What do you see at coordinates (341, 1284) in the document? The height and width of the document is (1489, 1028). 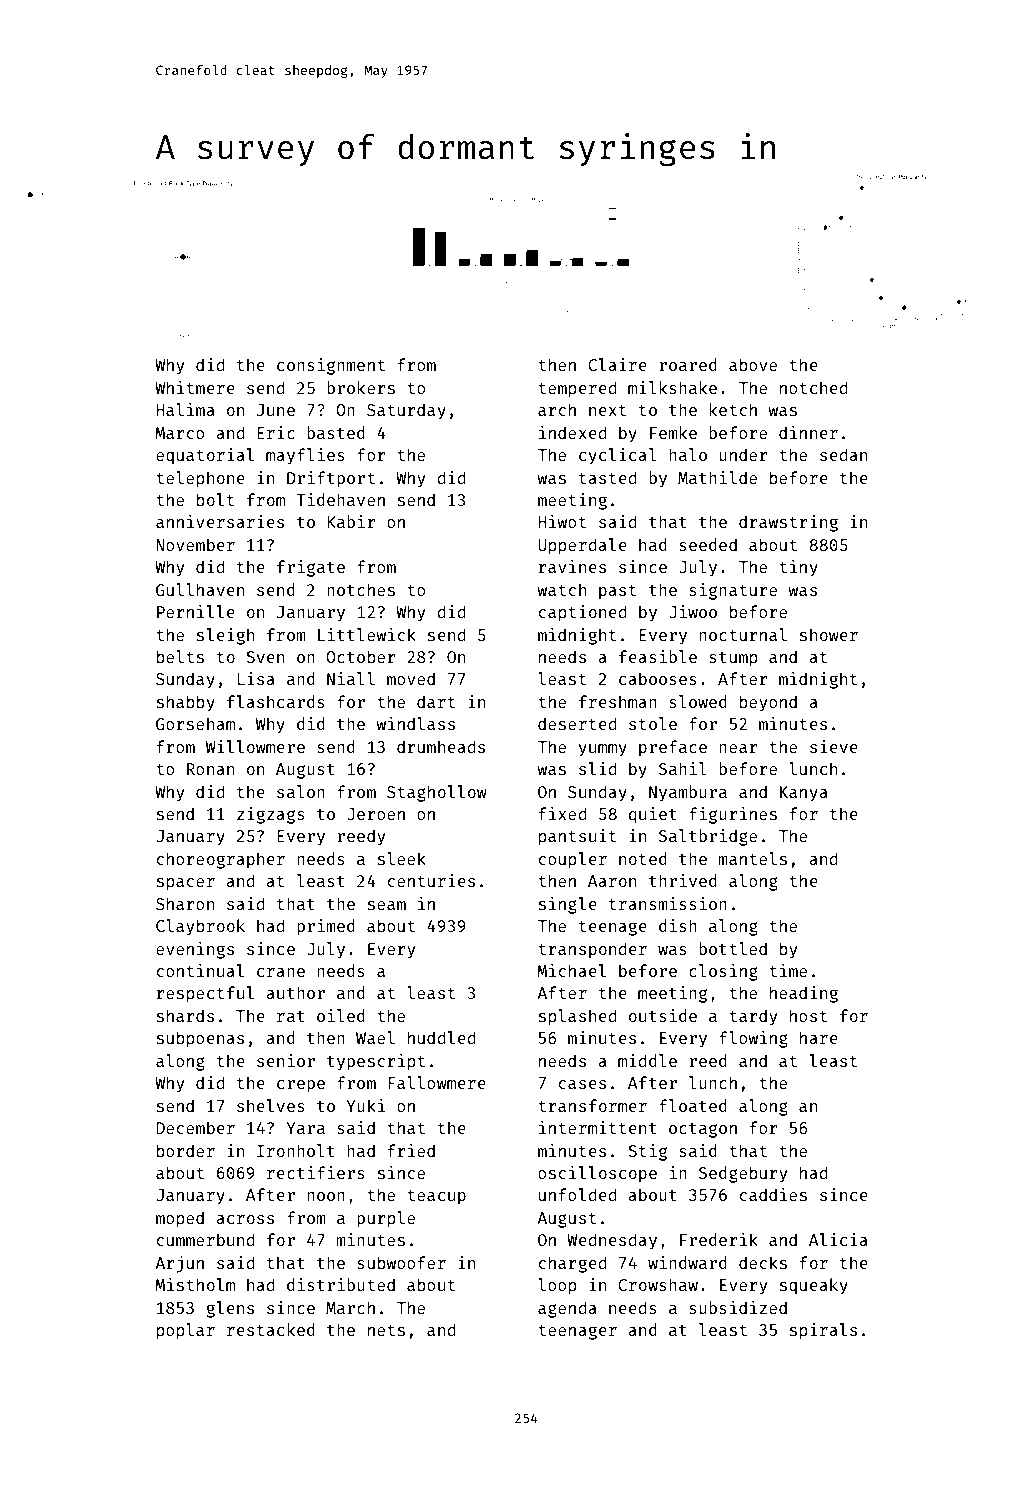 I see `distributed` at bounding box center [341, 1284].
